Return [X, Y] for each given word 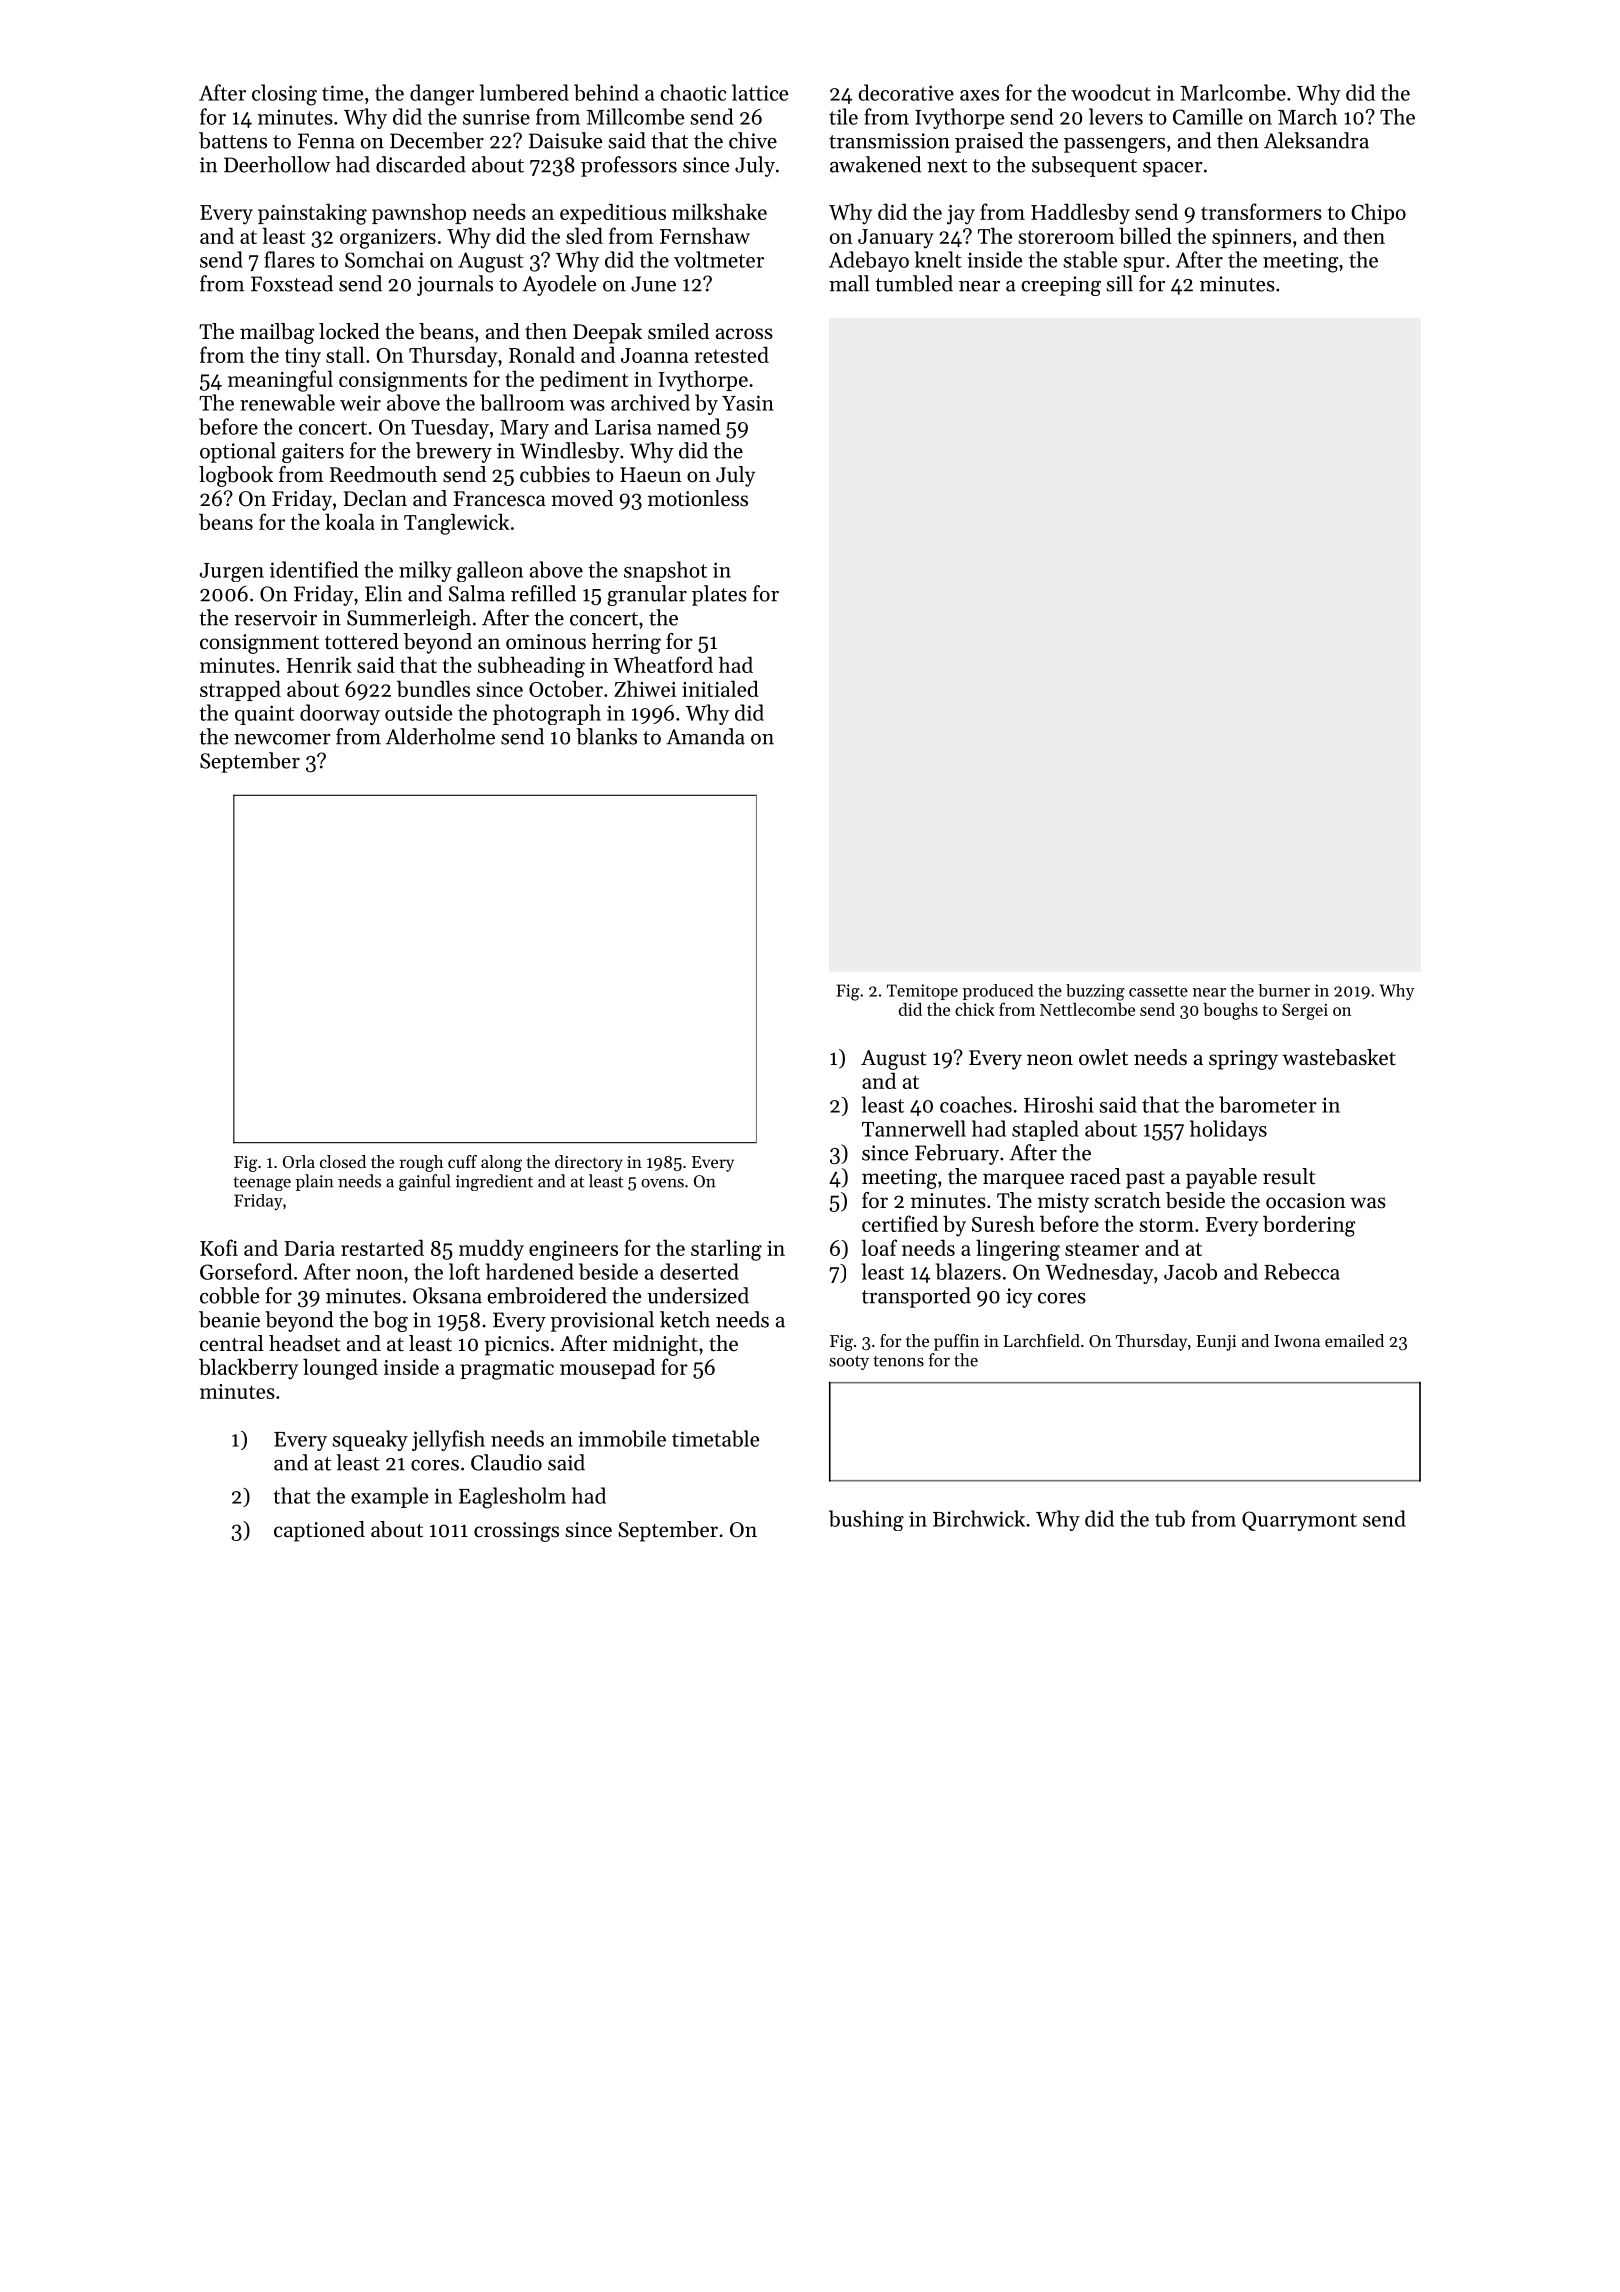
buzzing [1095, 992]
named [688, 426]
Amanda [705, 736]
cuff [462, 1161]
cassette [1158, 991]
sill [1119, 283]
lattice [760, 92]
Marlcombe [1233, 92]
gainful [425, 1182]
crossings [516, 1532]
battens [233, 140]
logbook [236, 476]
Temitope [922, 992]
